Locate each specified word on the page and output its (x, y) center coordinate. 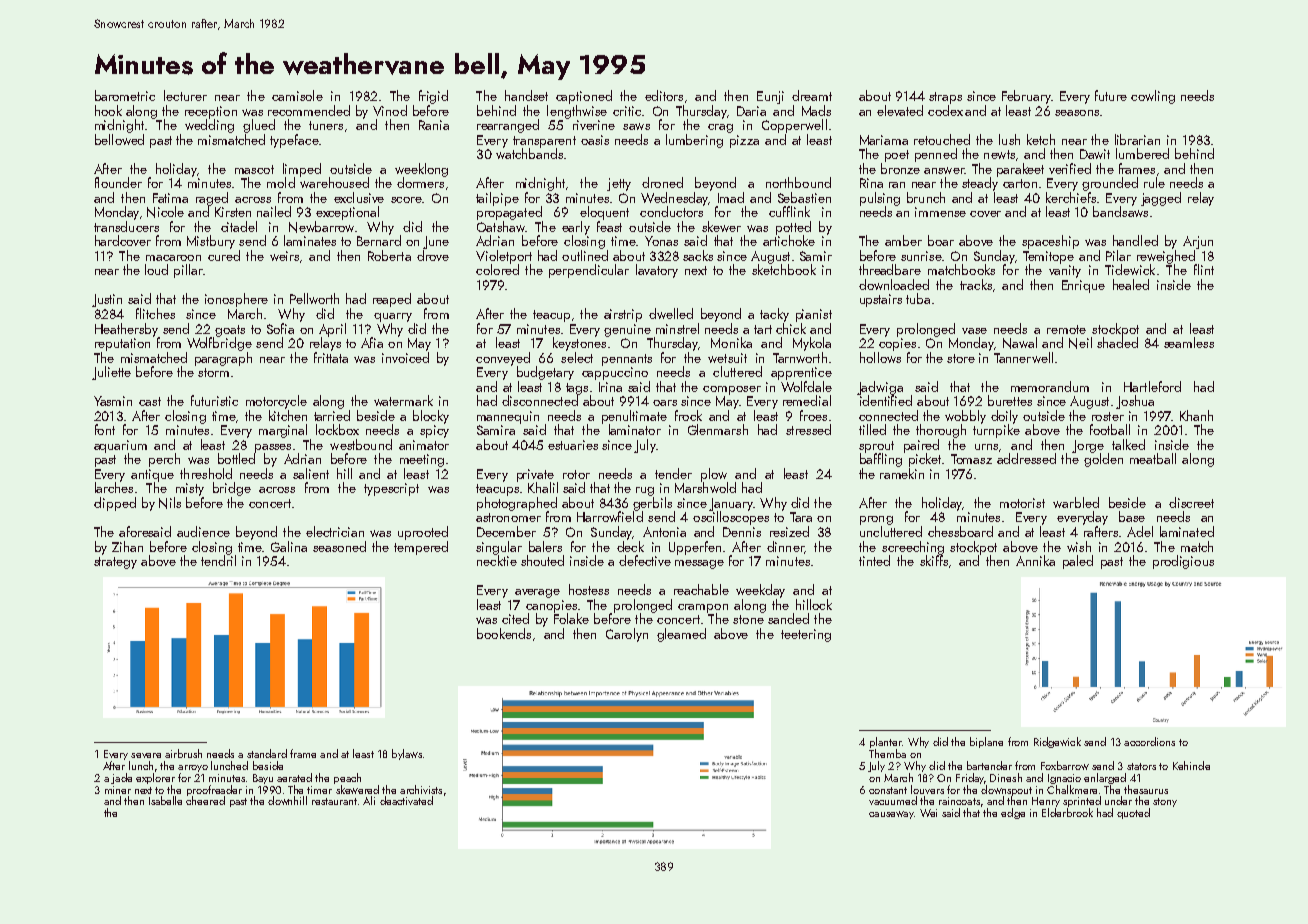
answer (944, 170)
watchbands (529, 153)
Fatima (170, 198)
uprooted (423, 533)
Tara (801, 517)
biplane (986, 742)
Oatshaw (501, 226)
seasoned (339, 546)
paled (1078, 562)
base (1132, 516)
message (699, 564)
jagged (1161, 199)
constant (888, 790)
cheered (205, 800)
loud (156, 269)
